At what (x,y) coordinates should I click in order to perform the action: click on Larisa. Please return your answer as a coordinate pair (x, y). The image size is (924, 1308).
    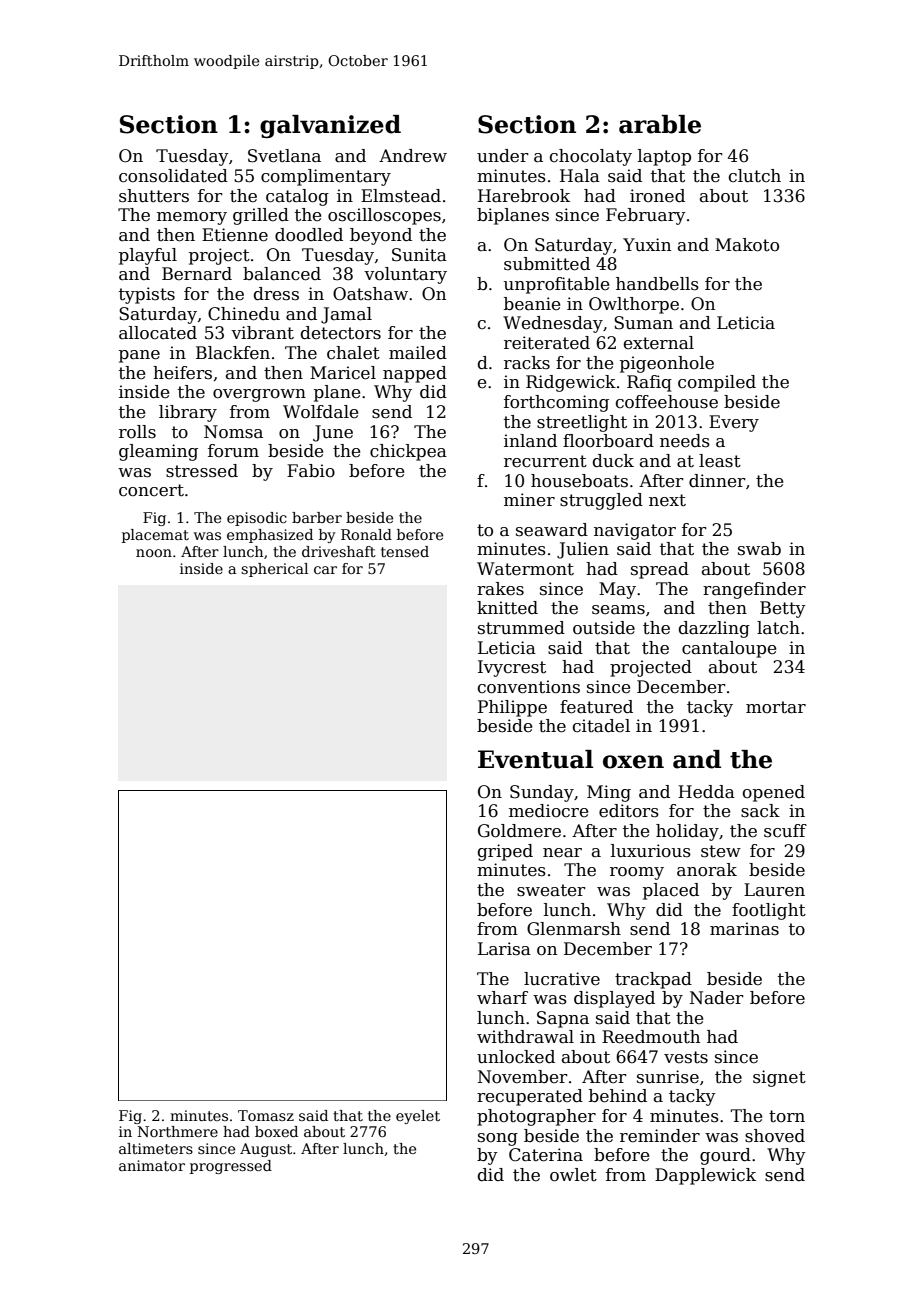
    Looking at the image, I should click on (504, 949).
